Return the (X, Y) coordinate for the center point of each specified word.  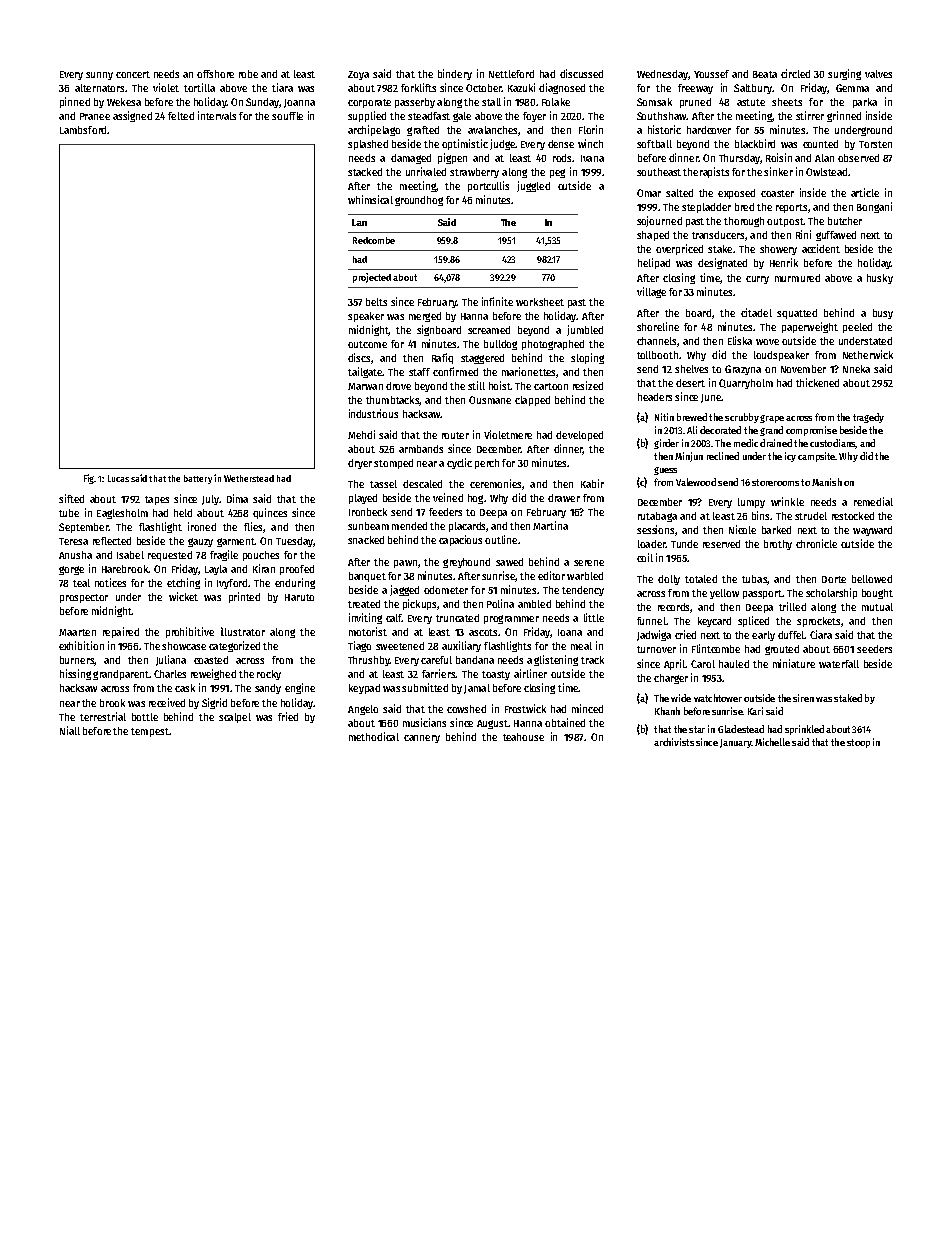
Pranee (95, 116)
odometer (446, 590)
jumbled (585, 330)
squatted (797, 314)
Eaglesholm (122, 514)
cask (185, 688)
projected (372, 278)
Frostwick (525, 708)
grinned (844, 116)
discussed (581, 73)
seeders (874, 649)
